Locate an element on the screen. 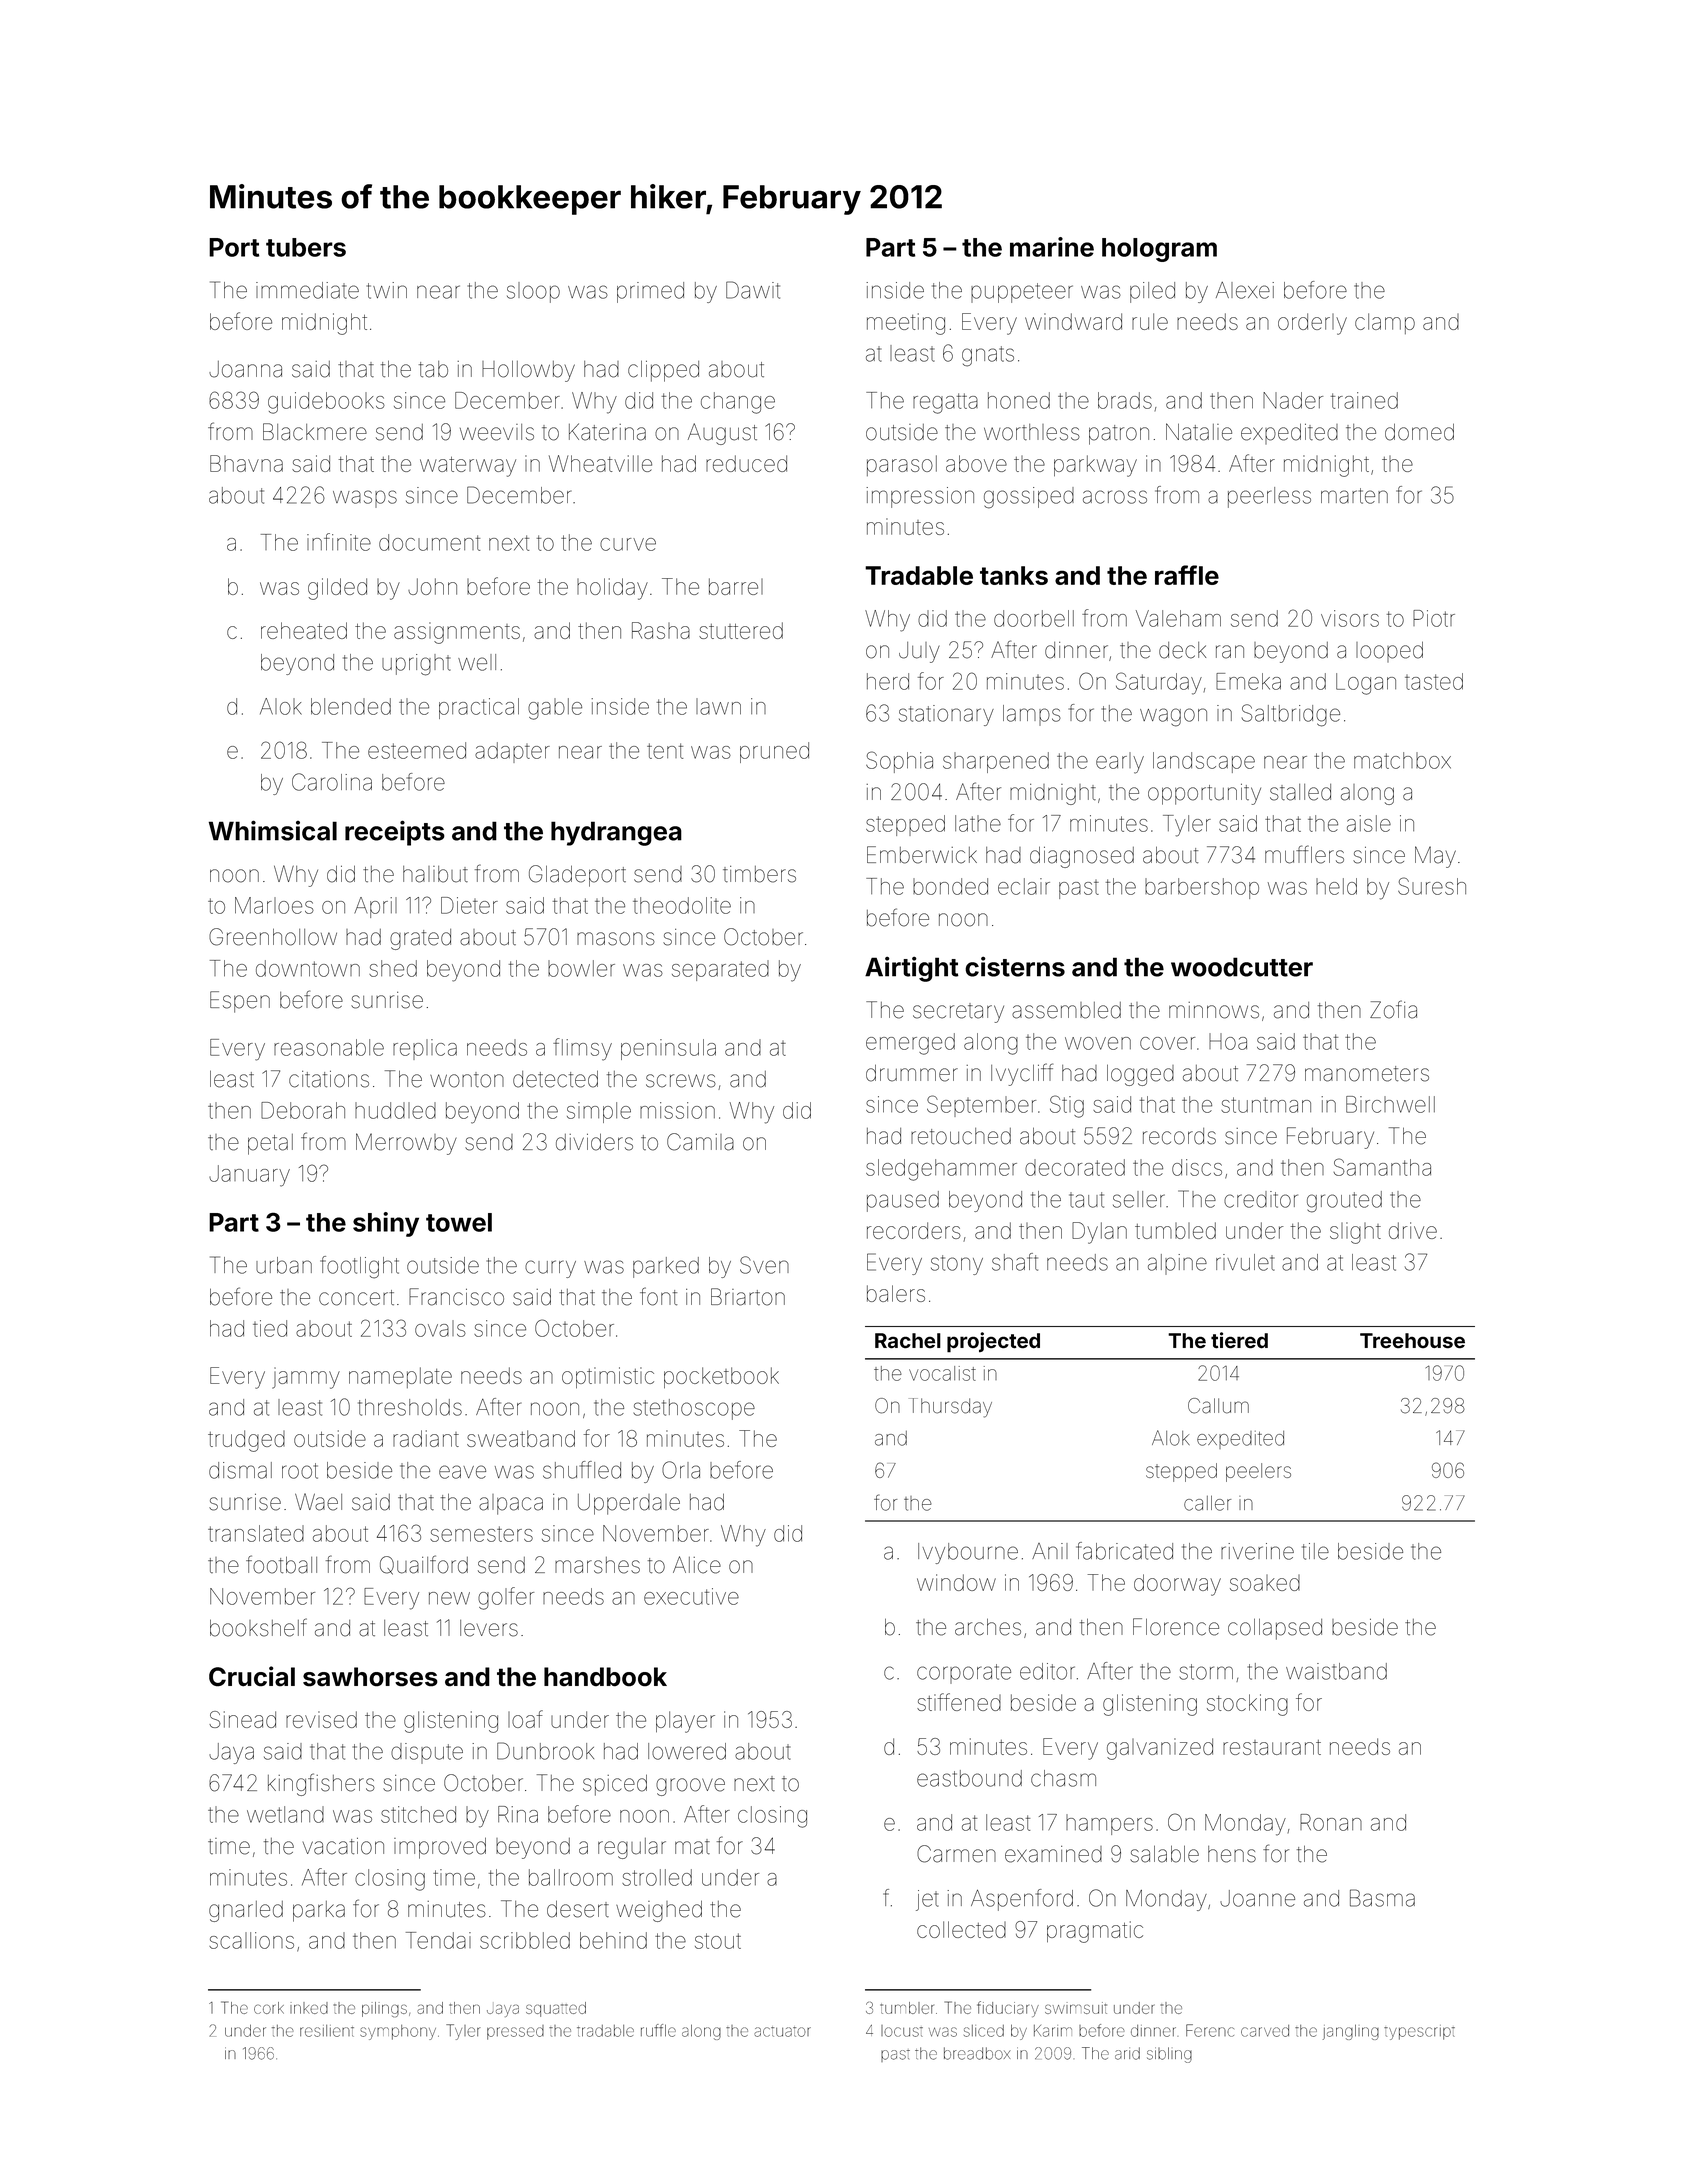  meeting is located at coordinates (906, 324).
